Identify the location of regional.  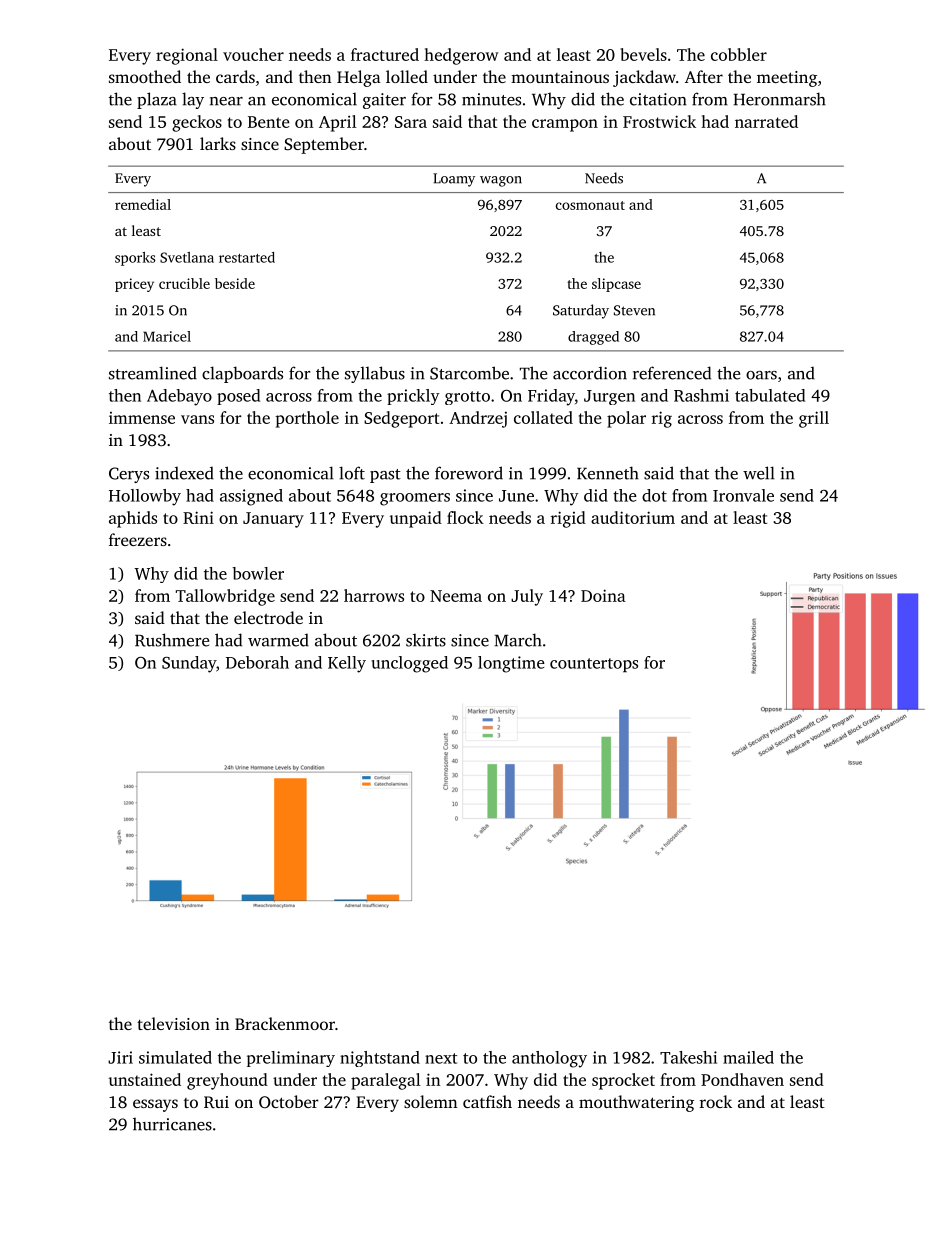
(187, 56).
